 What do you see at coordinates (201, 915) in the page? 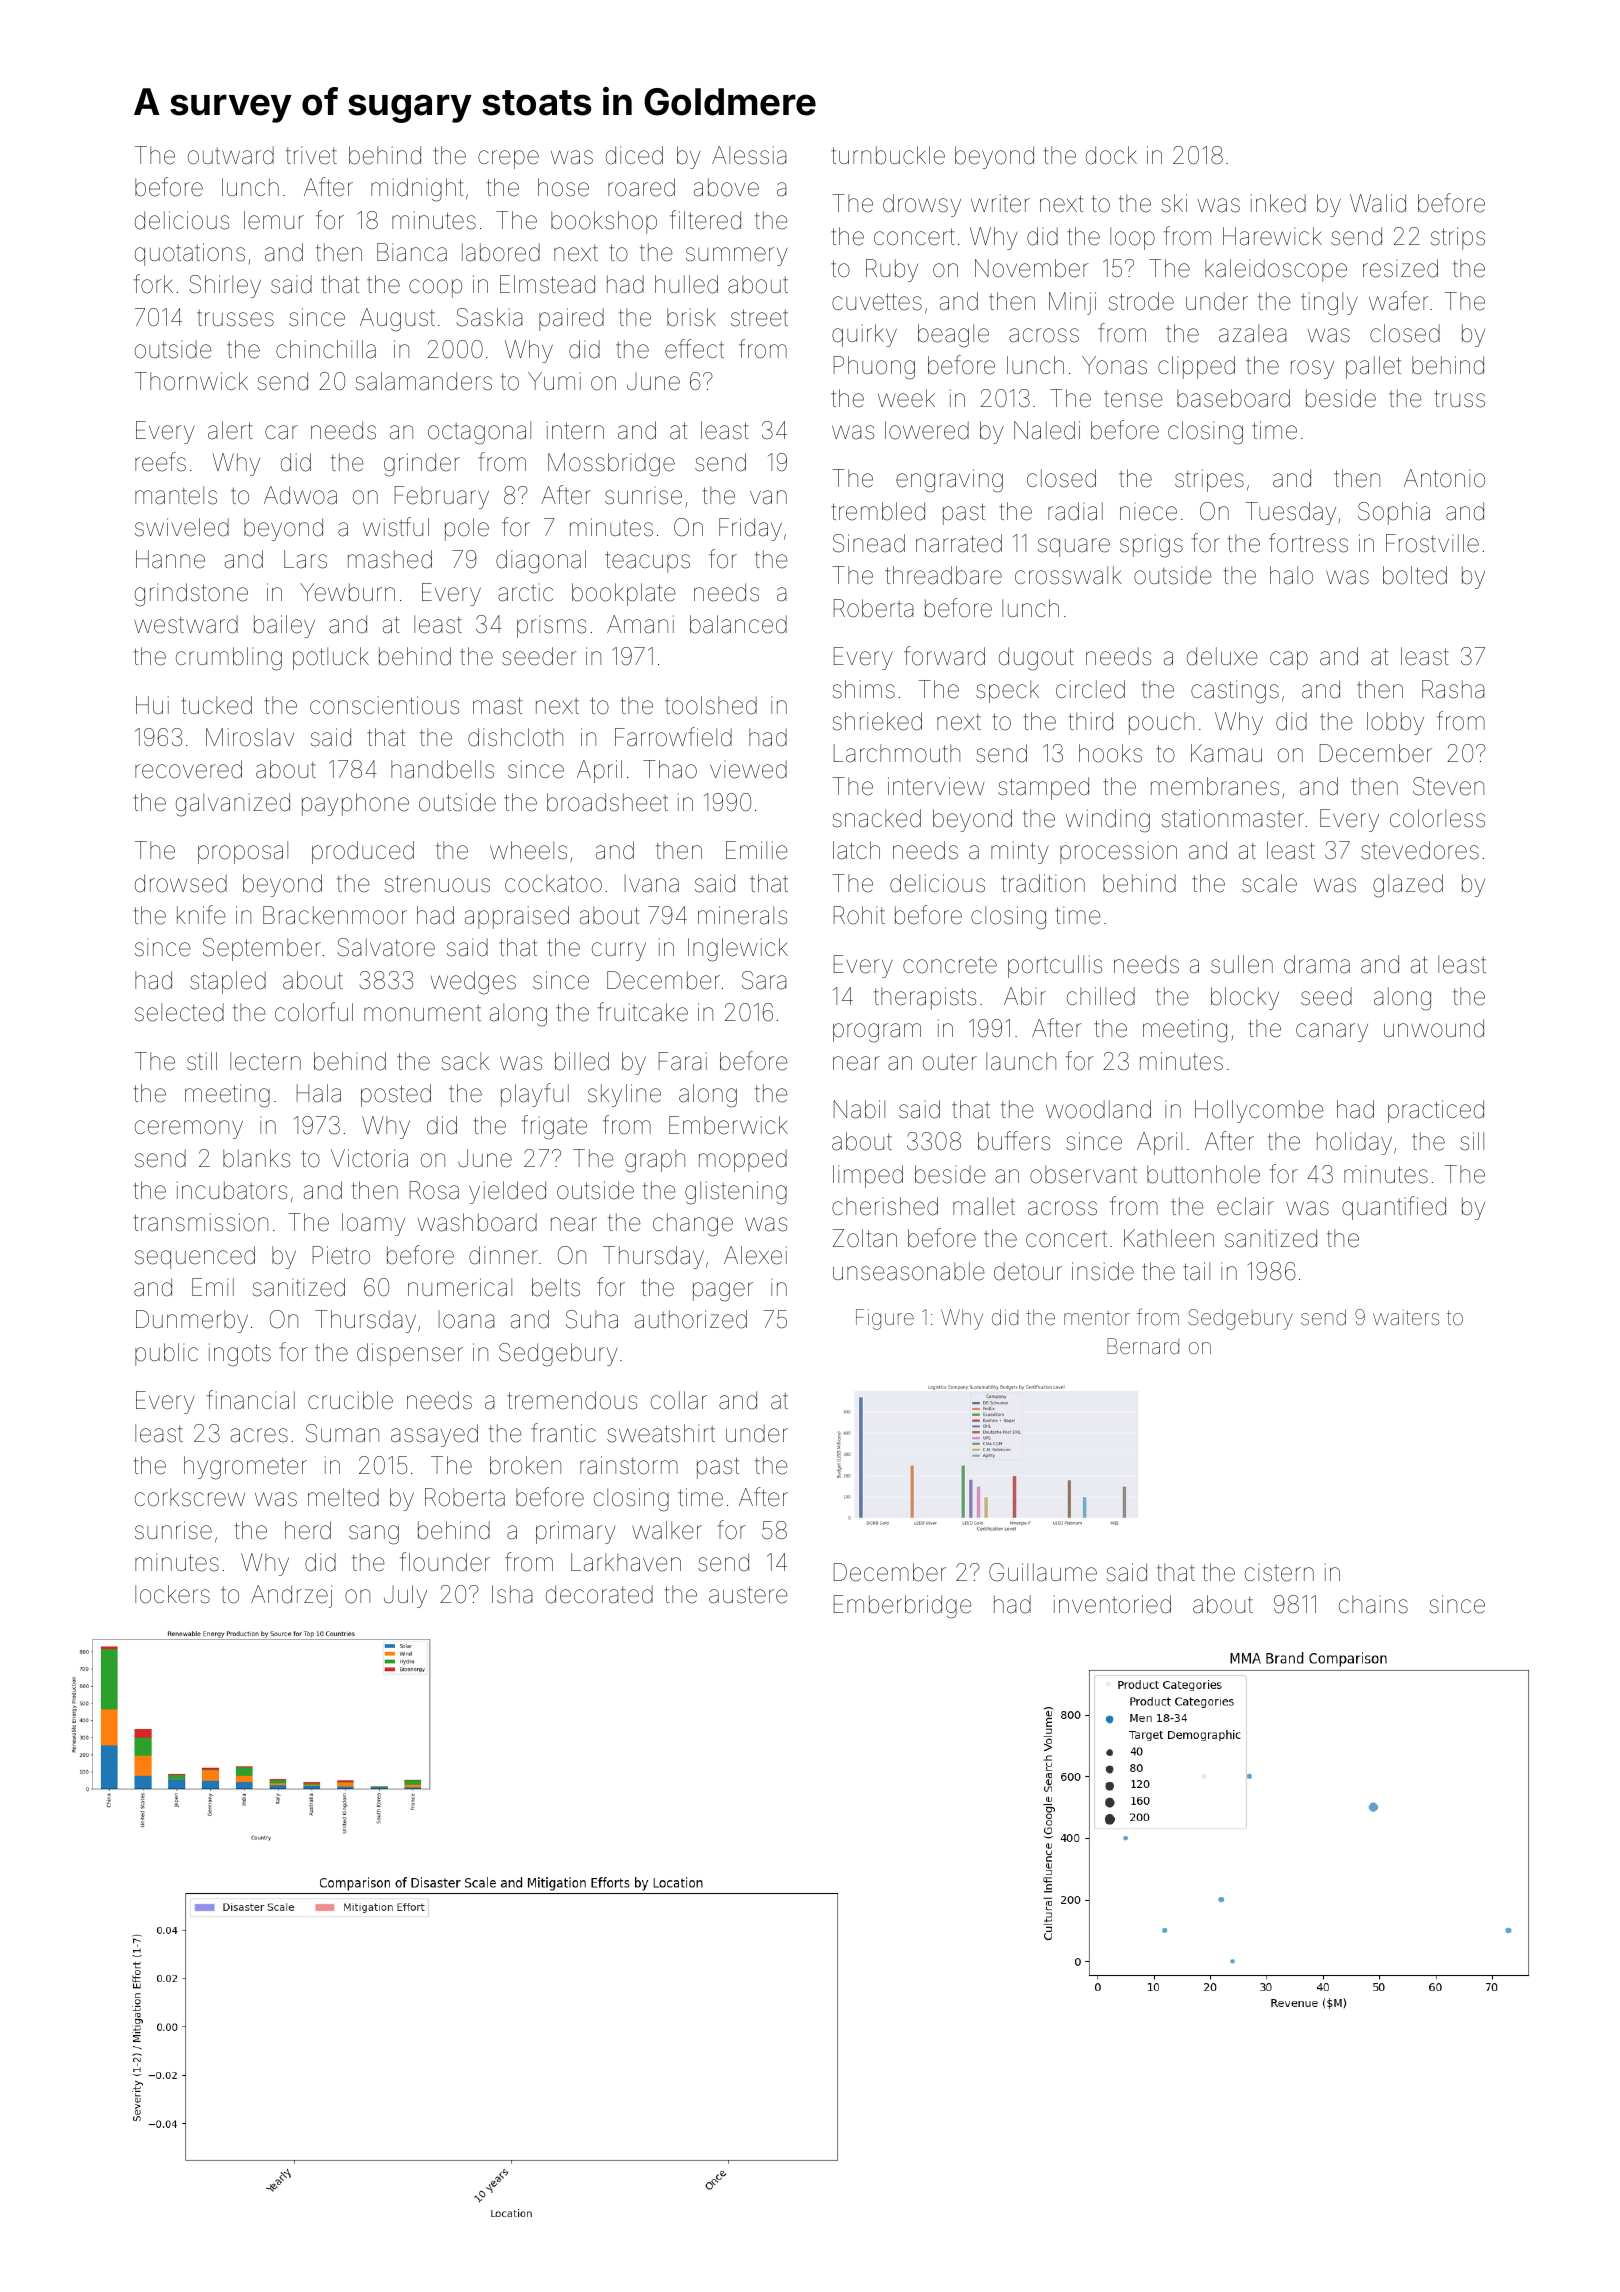
I see `knife` at bounding box center [201, 915].
